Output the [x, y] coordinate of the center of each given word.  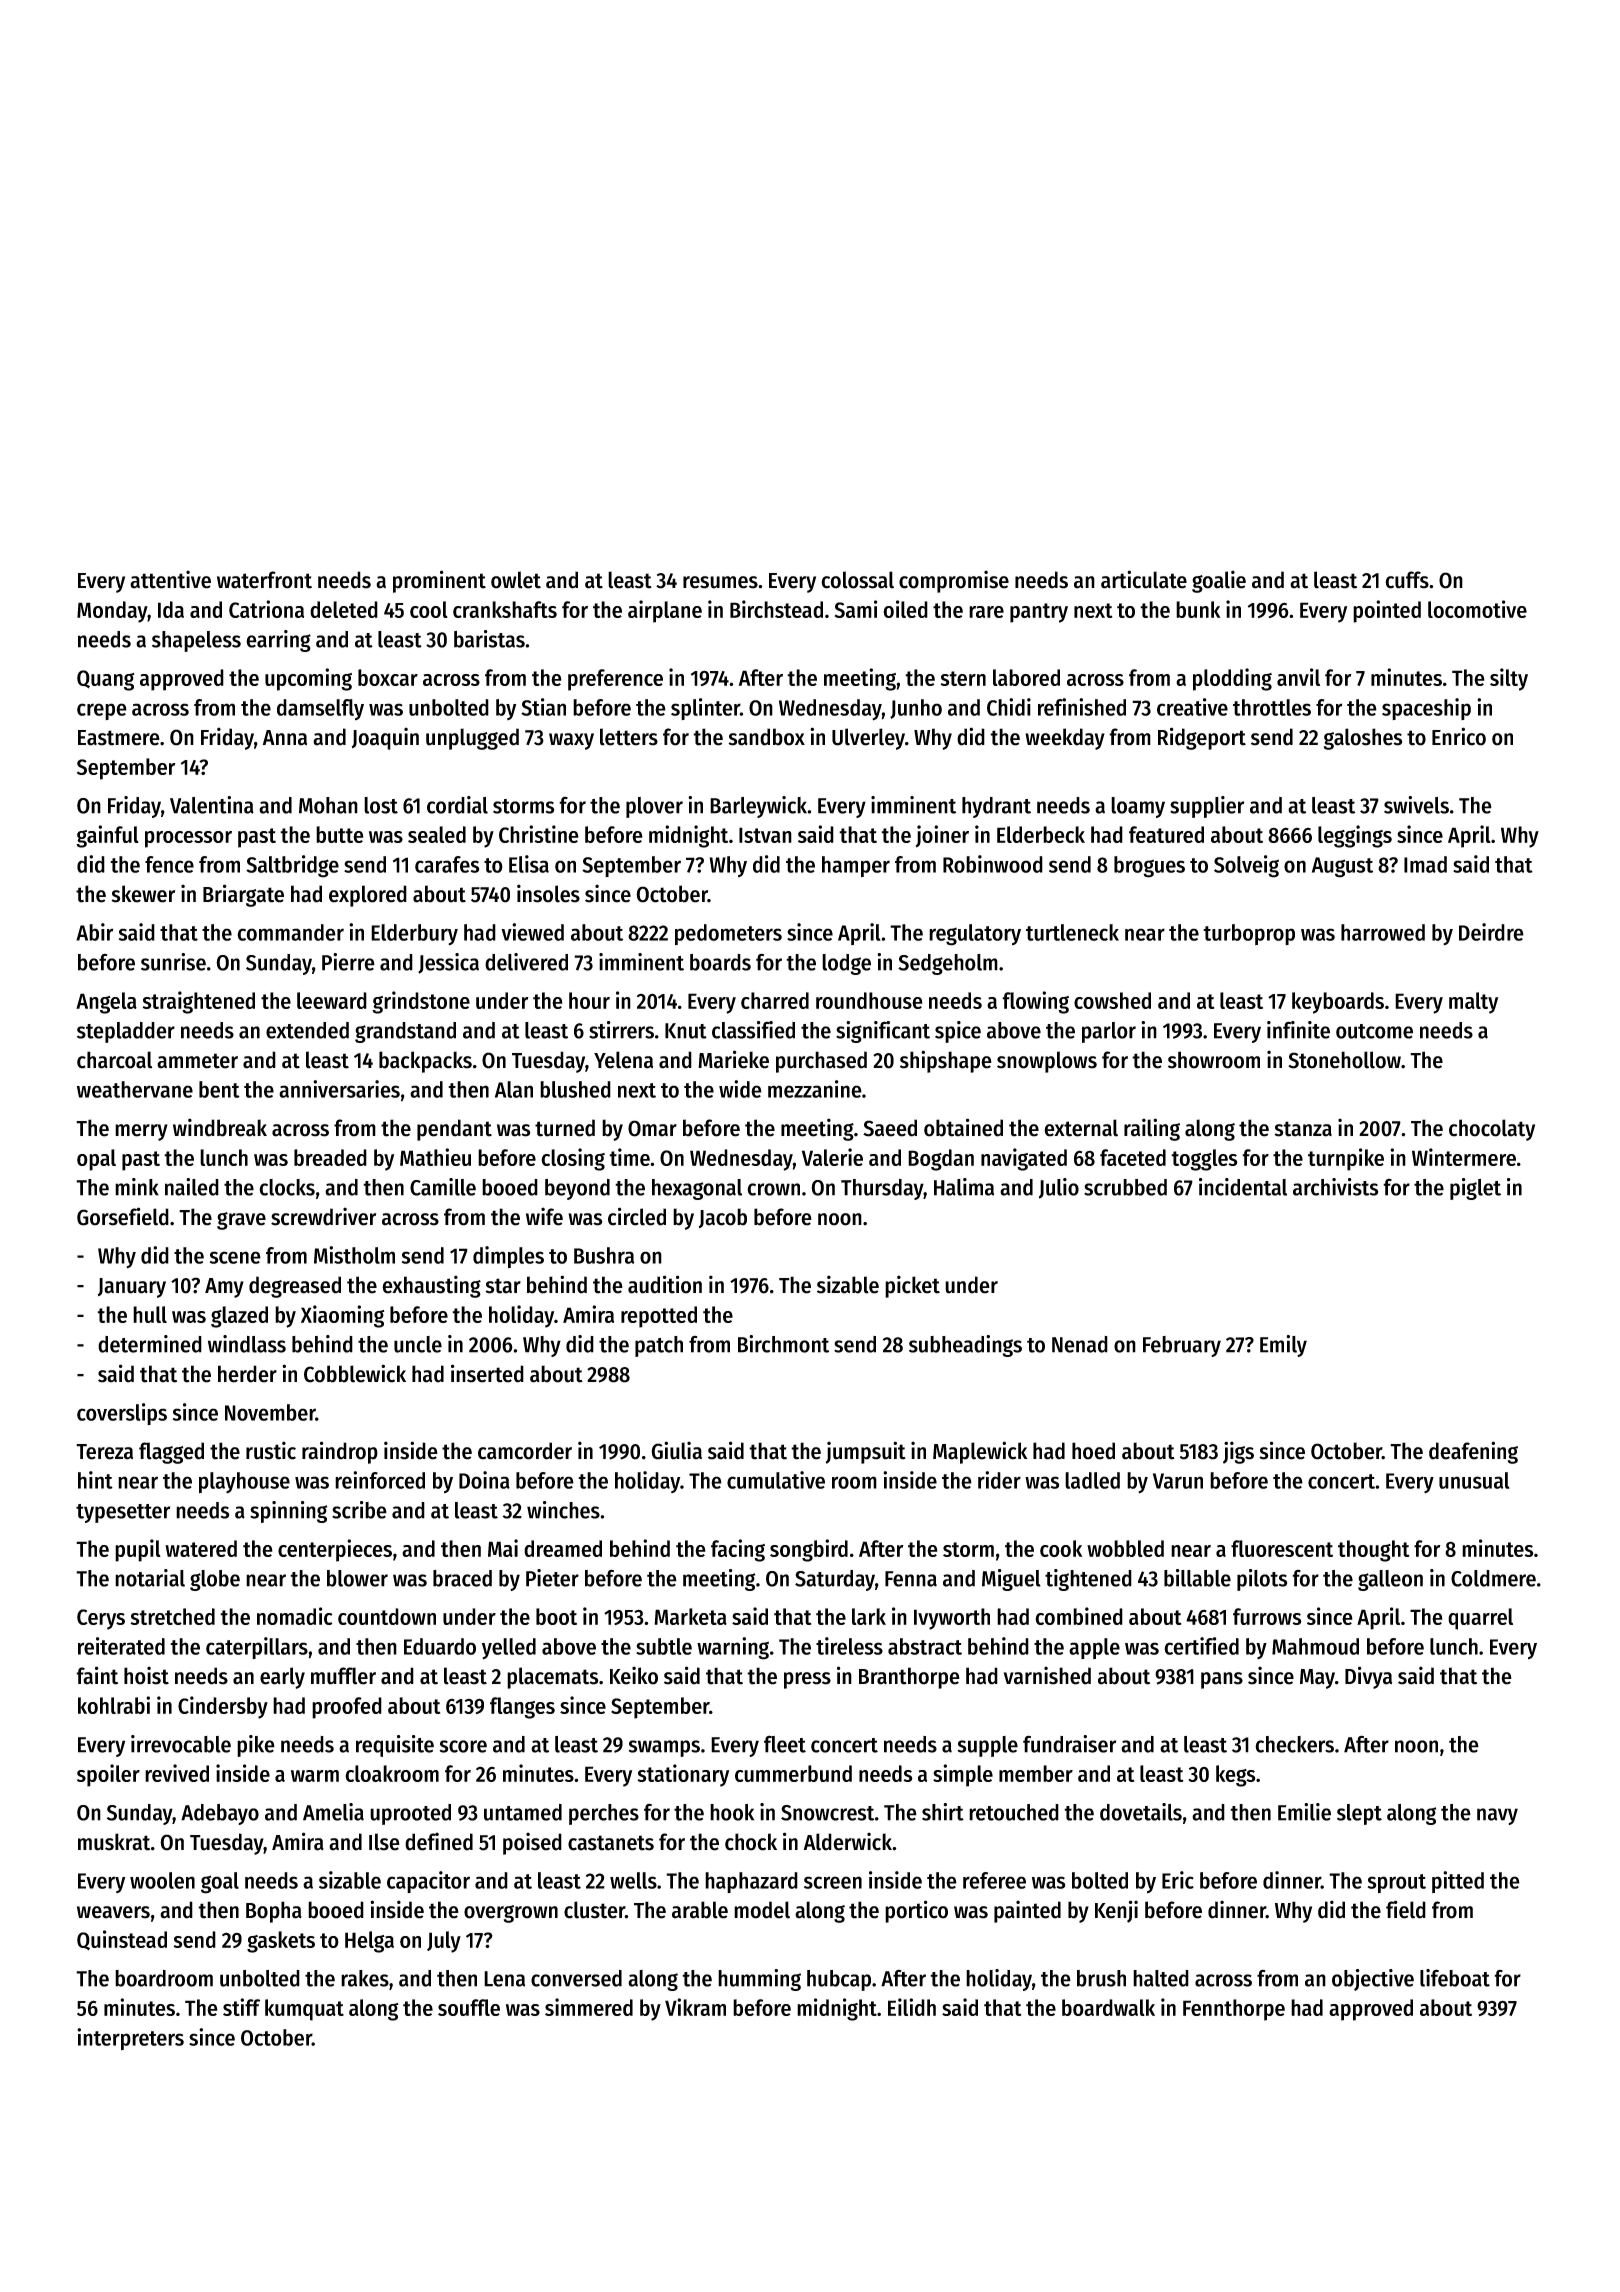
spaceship [1426, 709]
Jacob [723, 1218]
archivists [1335, 1187]
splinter [705, 709]
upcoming [308, 679]
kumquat [304, 2010]
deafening [1473, 1452]
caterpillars [257, 1648]
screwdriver [323, 1216]
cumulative [776, 1480]
